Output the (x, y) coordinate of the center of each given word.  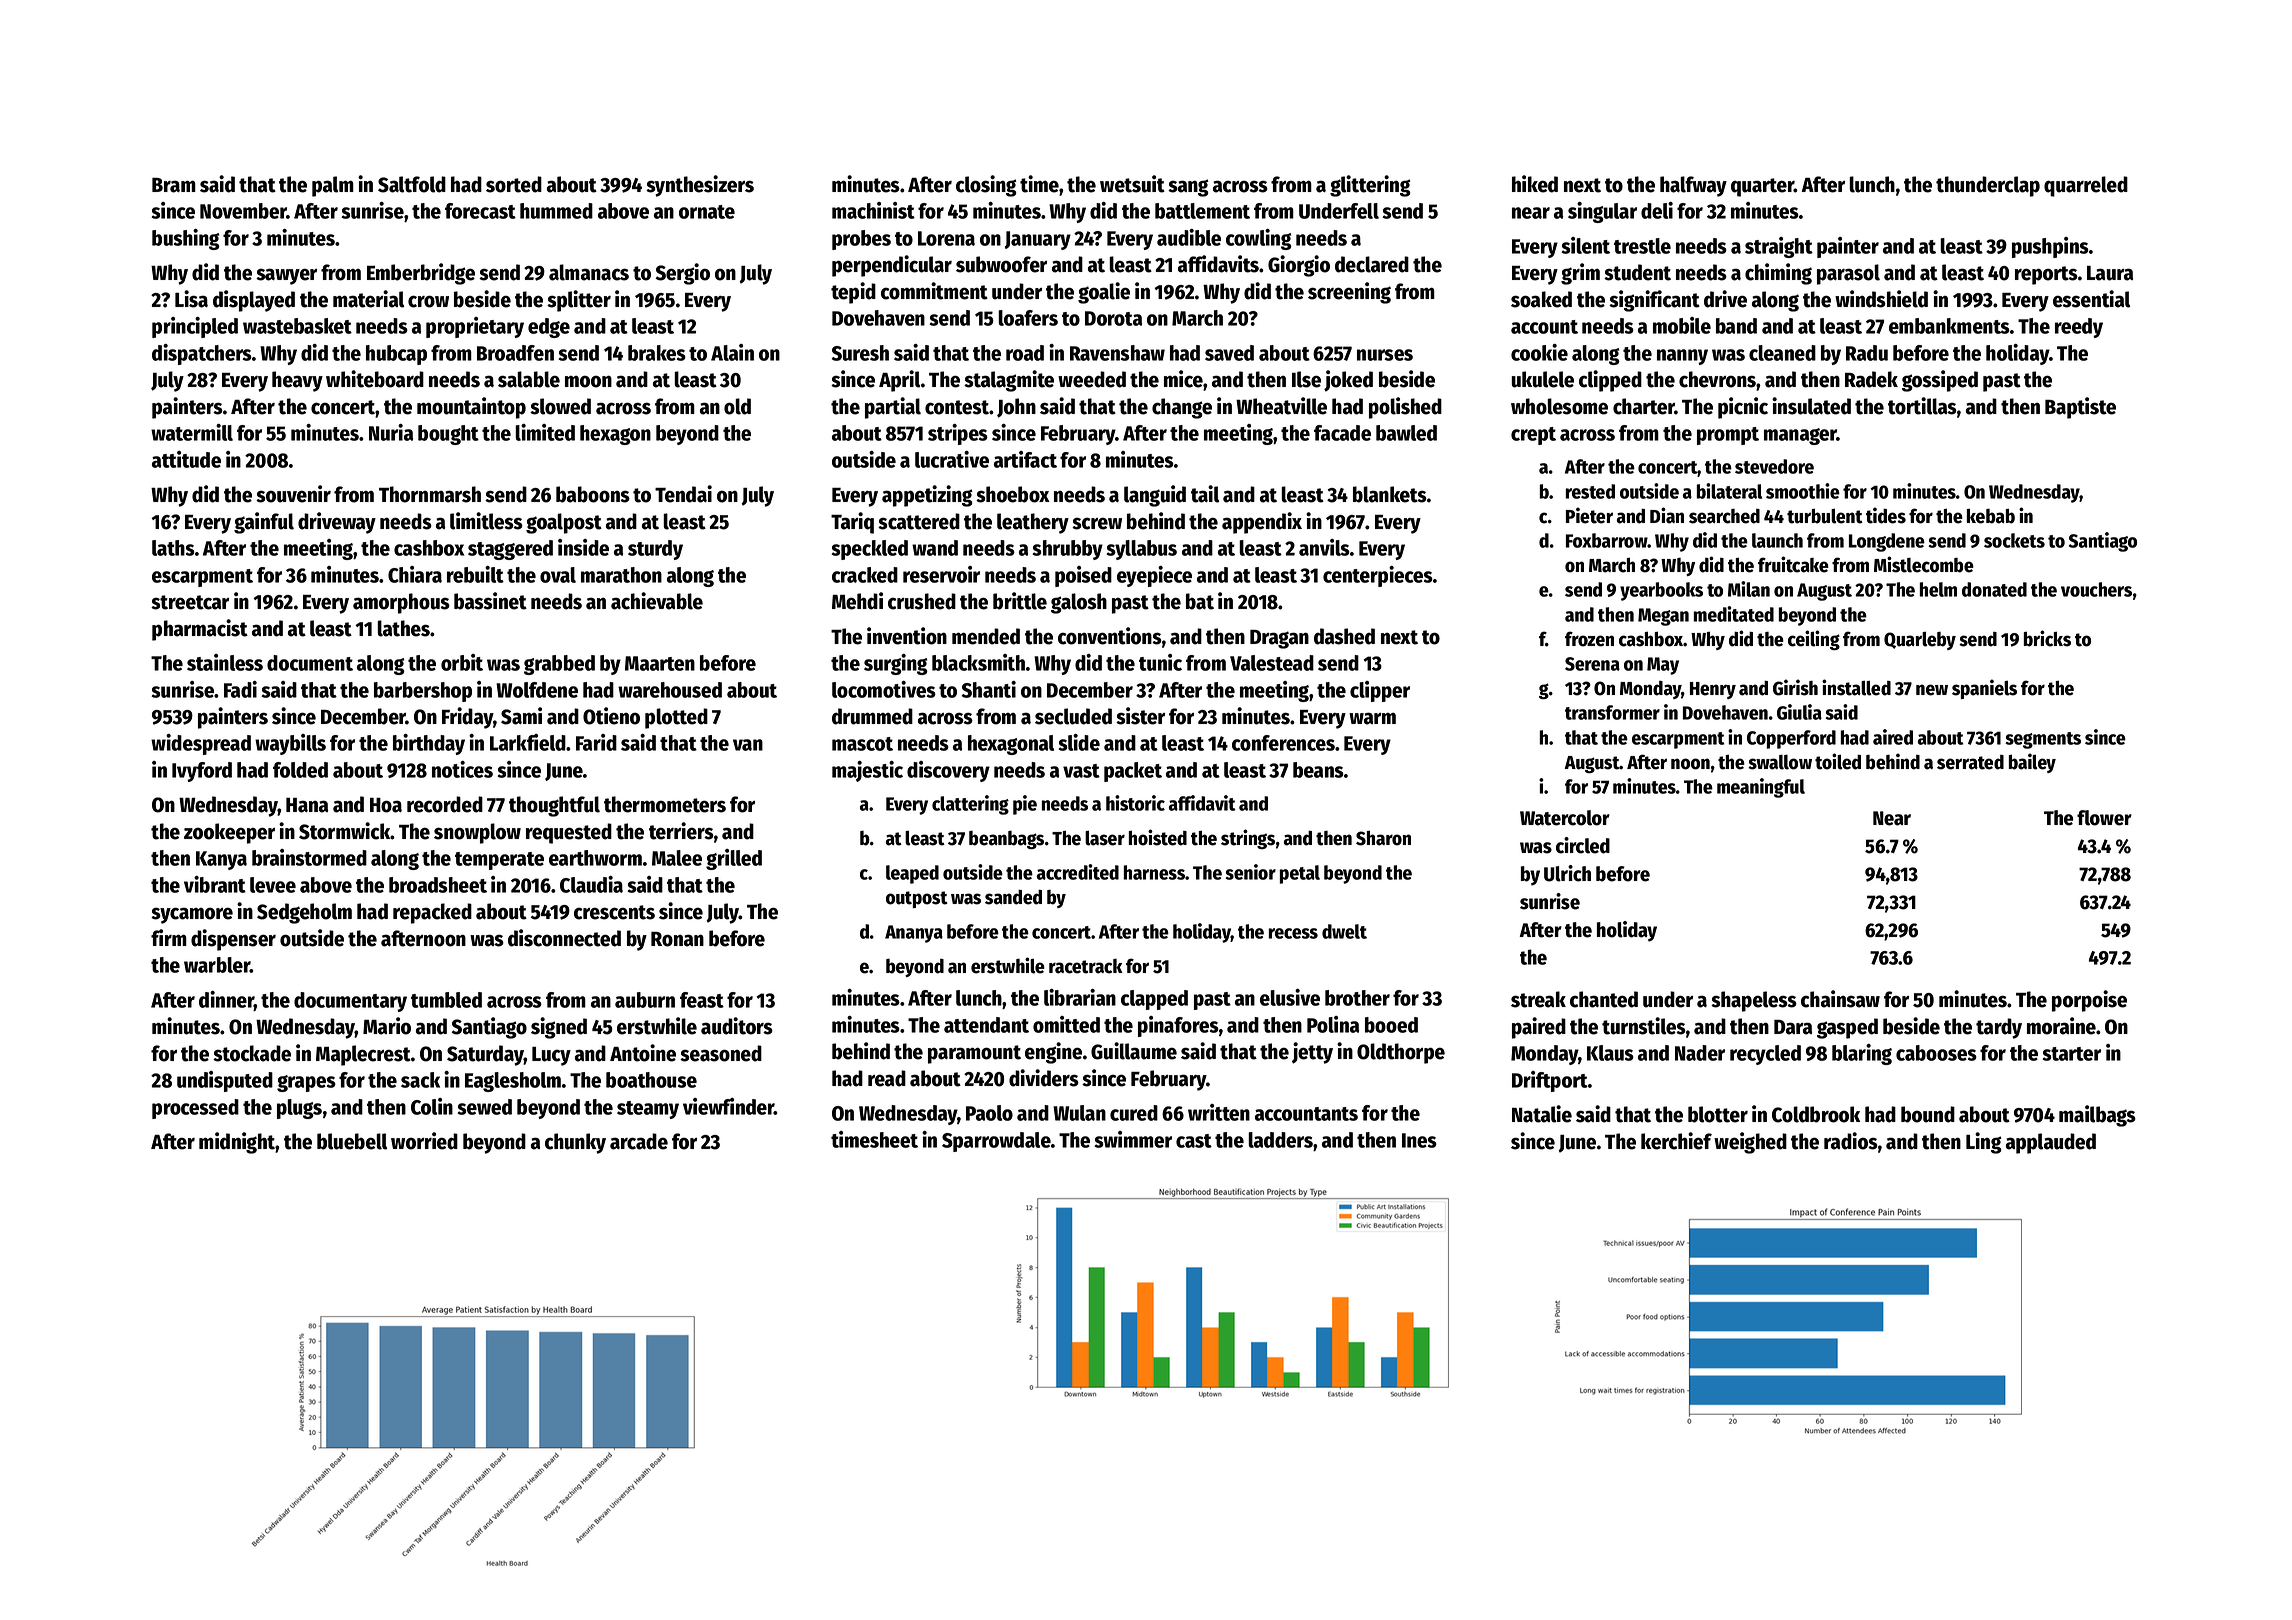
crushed (922, 601)
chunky (575, 1143)
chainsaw (1840, 999)
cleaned (1782, 353)
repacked (432, 913)
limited (545, 432)
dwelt (1344, 931)
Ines (1419, 1140)
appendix (1262, 523)
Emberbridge (421, 274)
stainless (225, 662)
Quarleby (1920, 641)
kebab (1991, 516)
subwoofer (1001, 264)
